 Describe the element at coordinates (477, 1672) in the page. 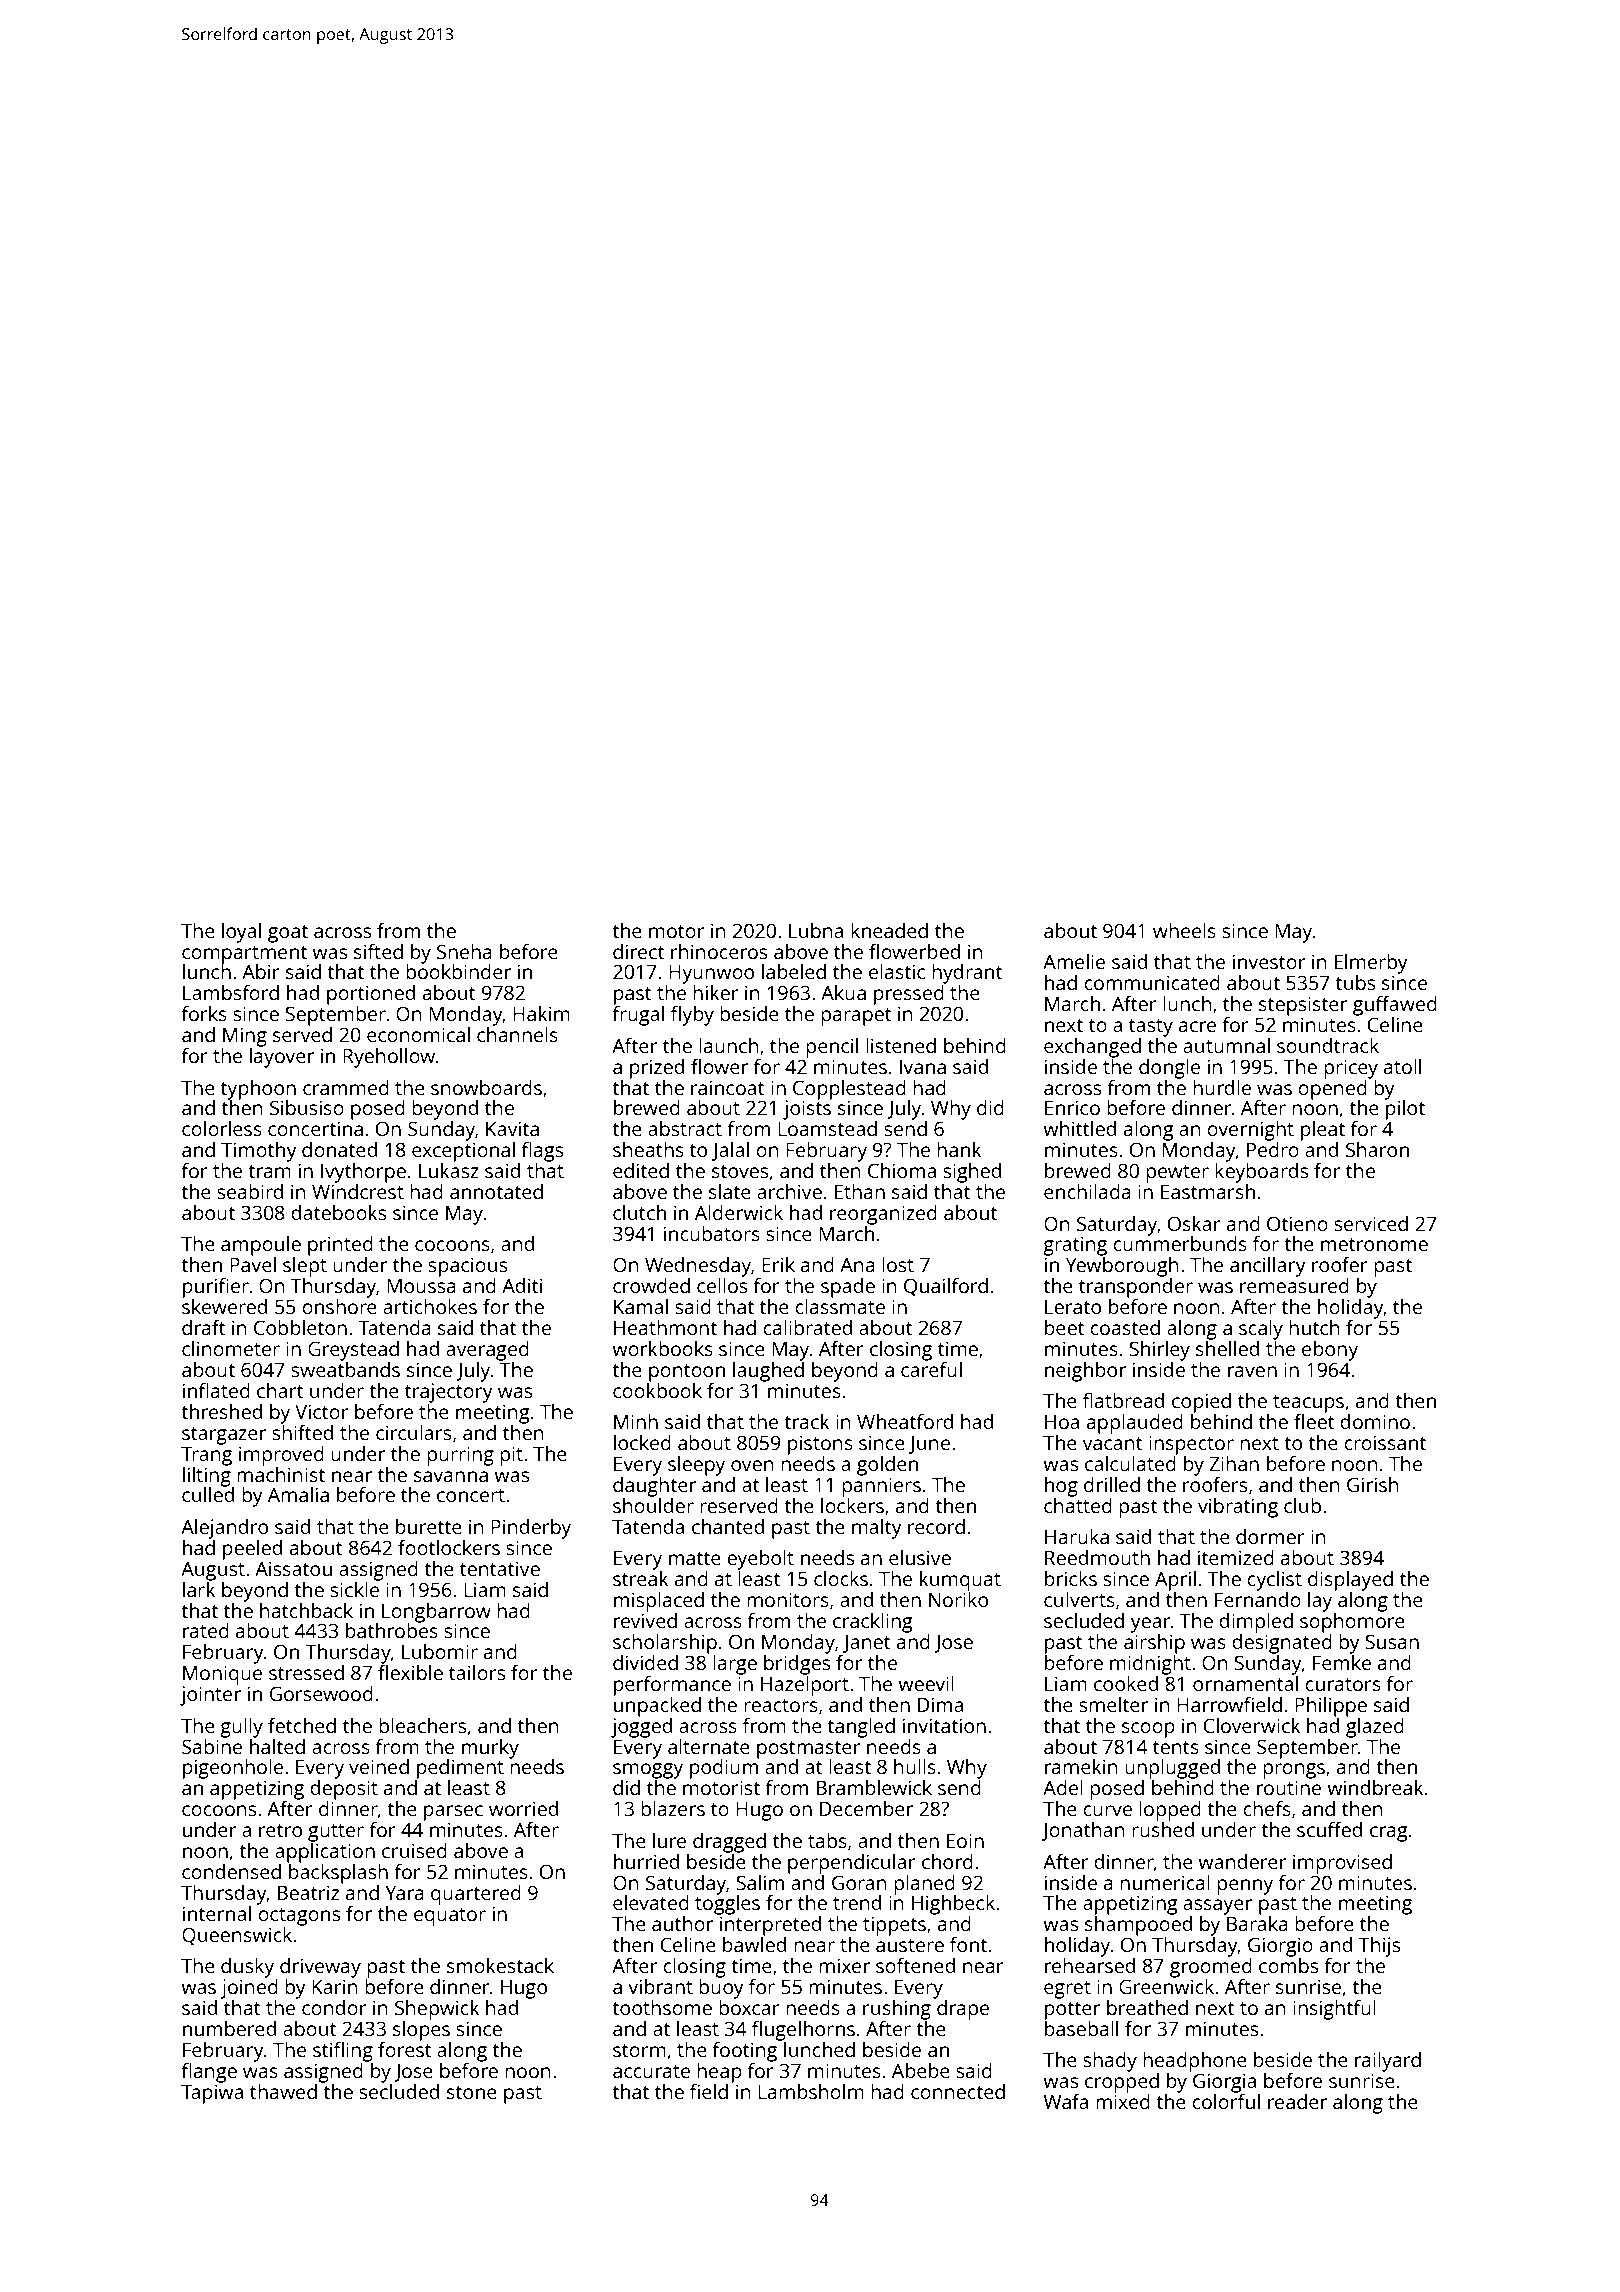

I see `tailors` at that location.
